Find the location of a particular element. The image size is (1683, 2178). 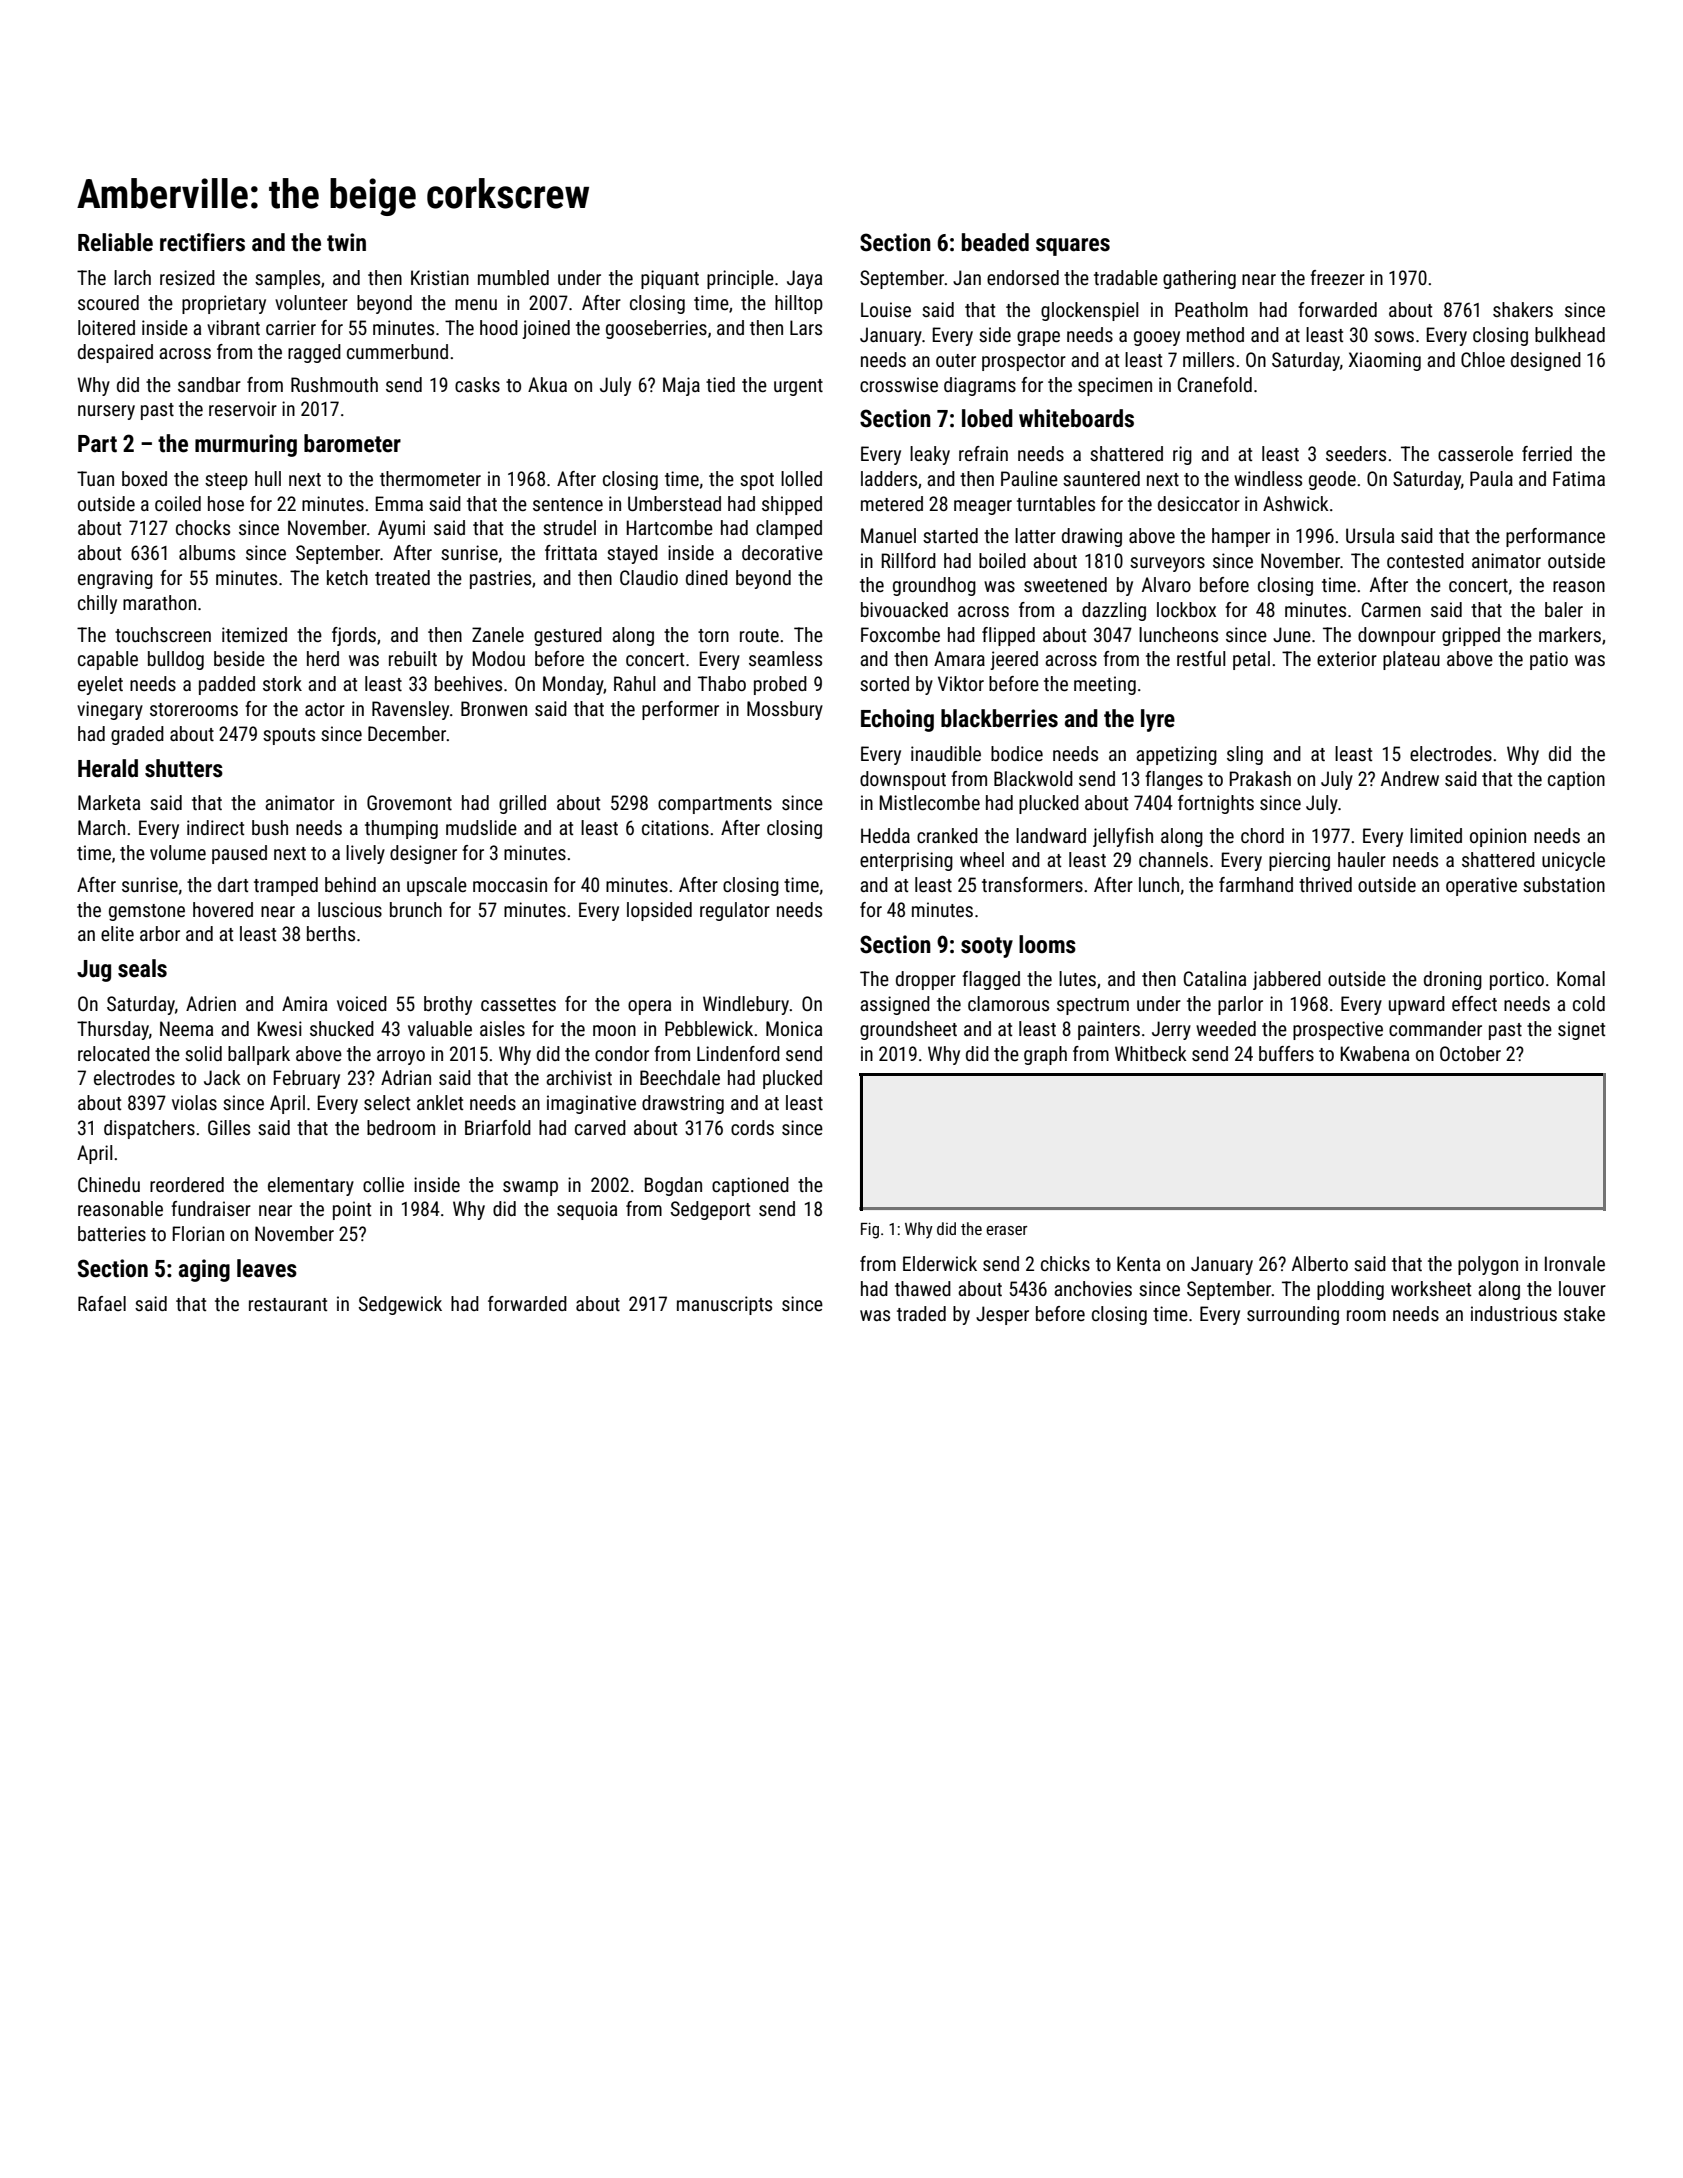

principle is located at coordinates (740, 279).
